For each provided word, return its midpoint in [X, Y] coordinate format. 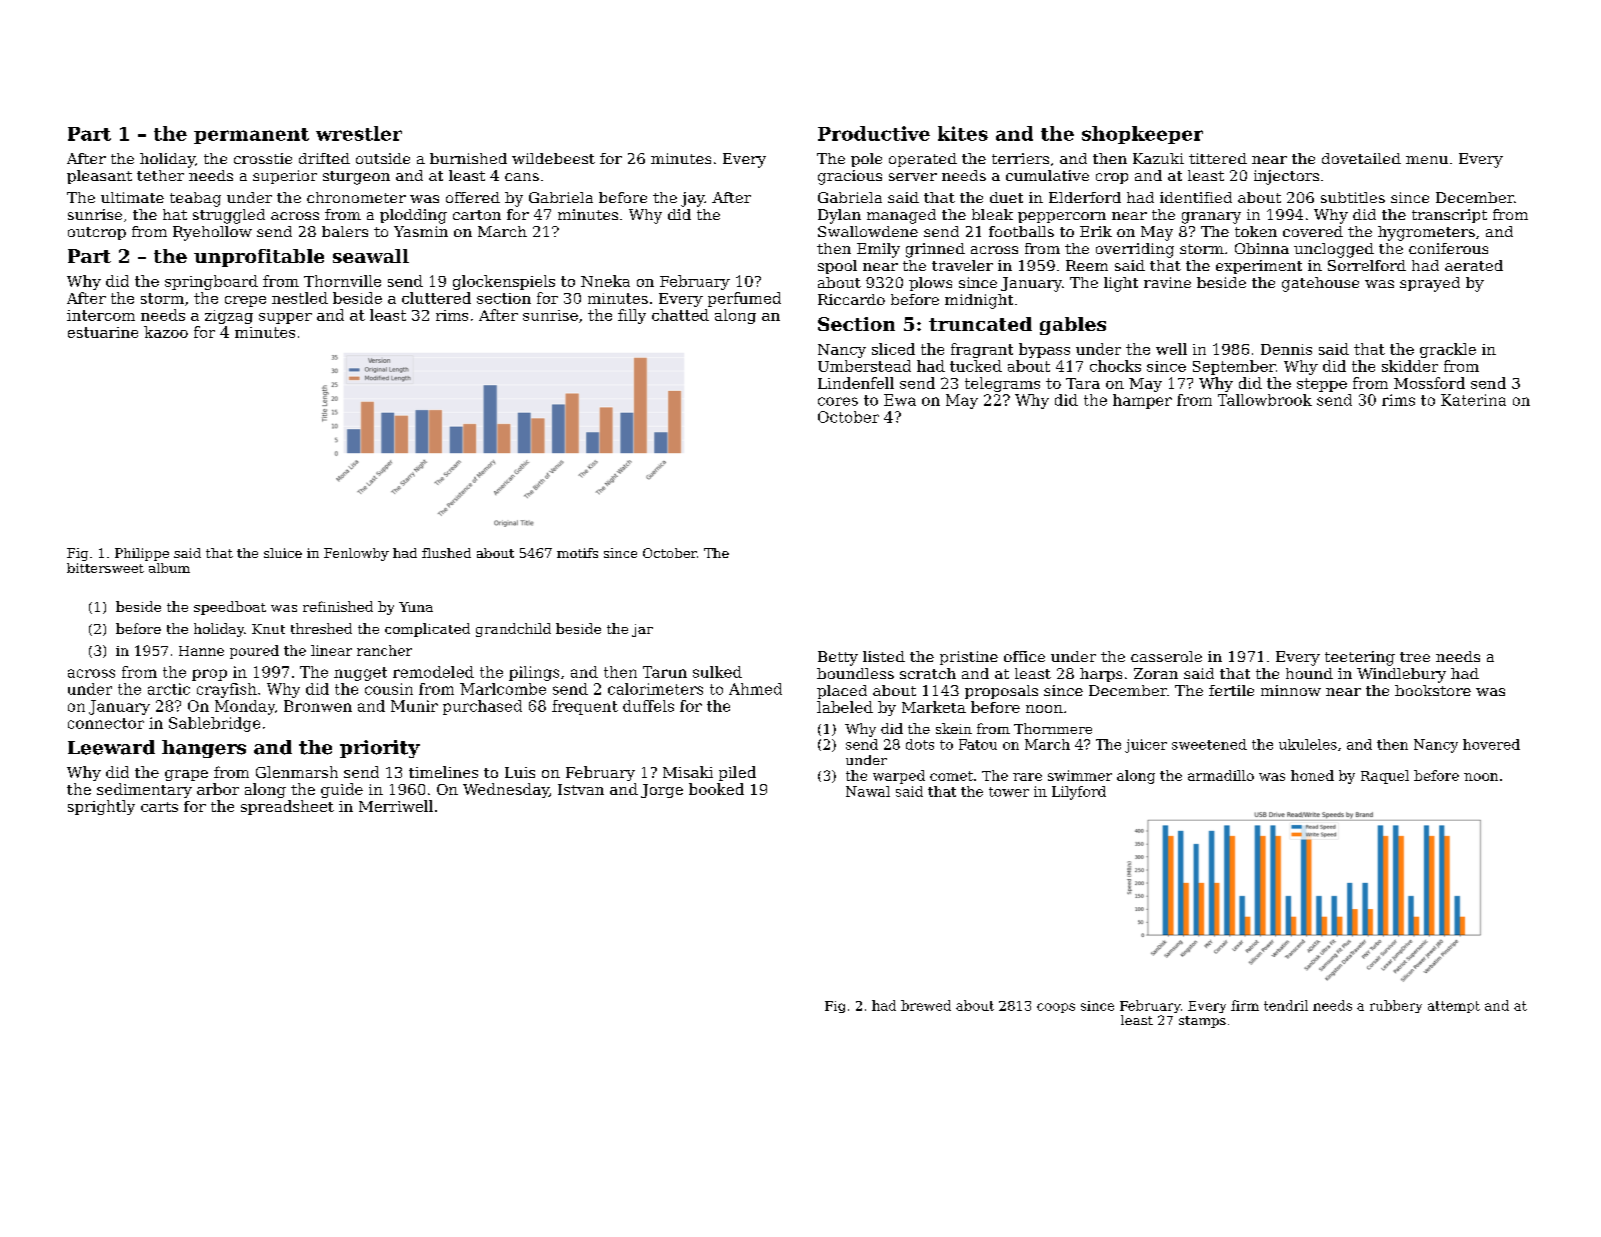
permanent [251, 136]
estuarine [103, 332]
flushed [446, 553]
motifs [577, 553]
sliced [893, 349]
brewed [926, 1005]
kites [963, 133]
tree [1415, 657]
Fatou [978, 744]
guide [342, 790]
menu [1427, 160]
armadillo [1221, 775]
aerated [1474, 265]
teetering [1360, 658]
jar [642, 630]
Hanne [201, 651]
